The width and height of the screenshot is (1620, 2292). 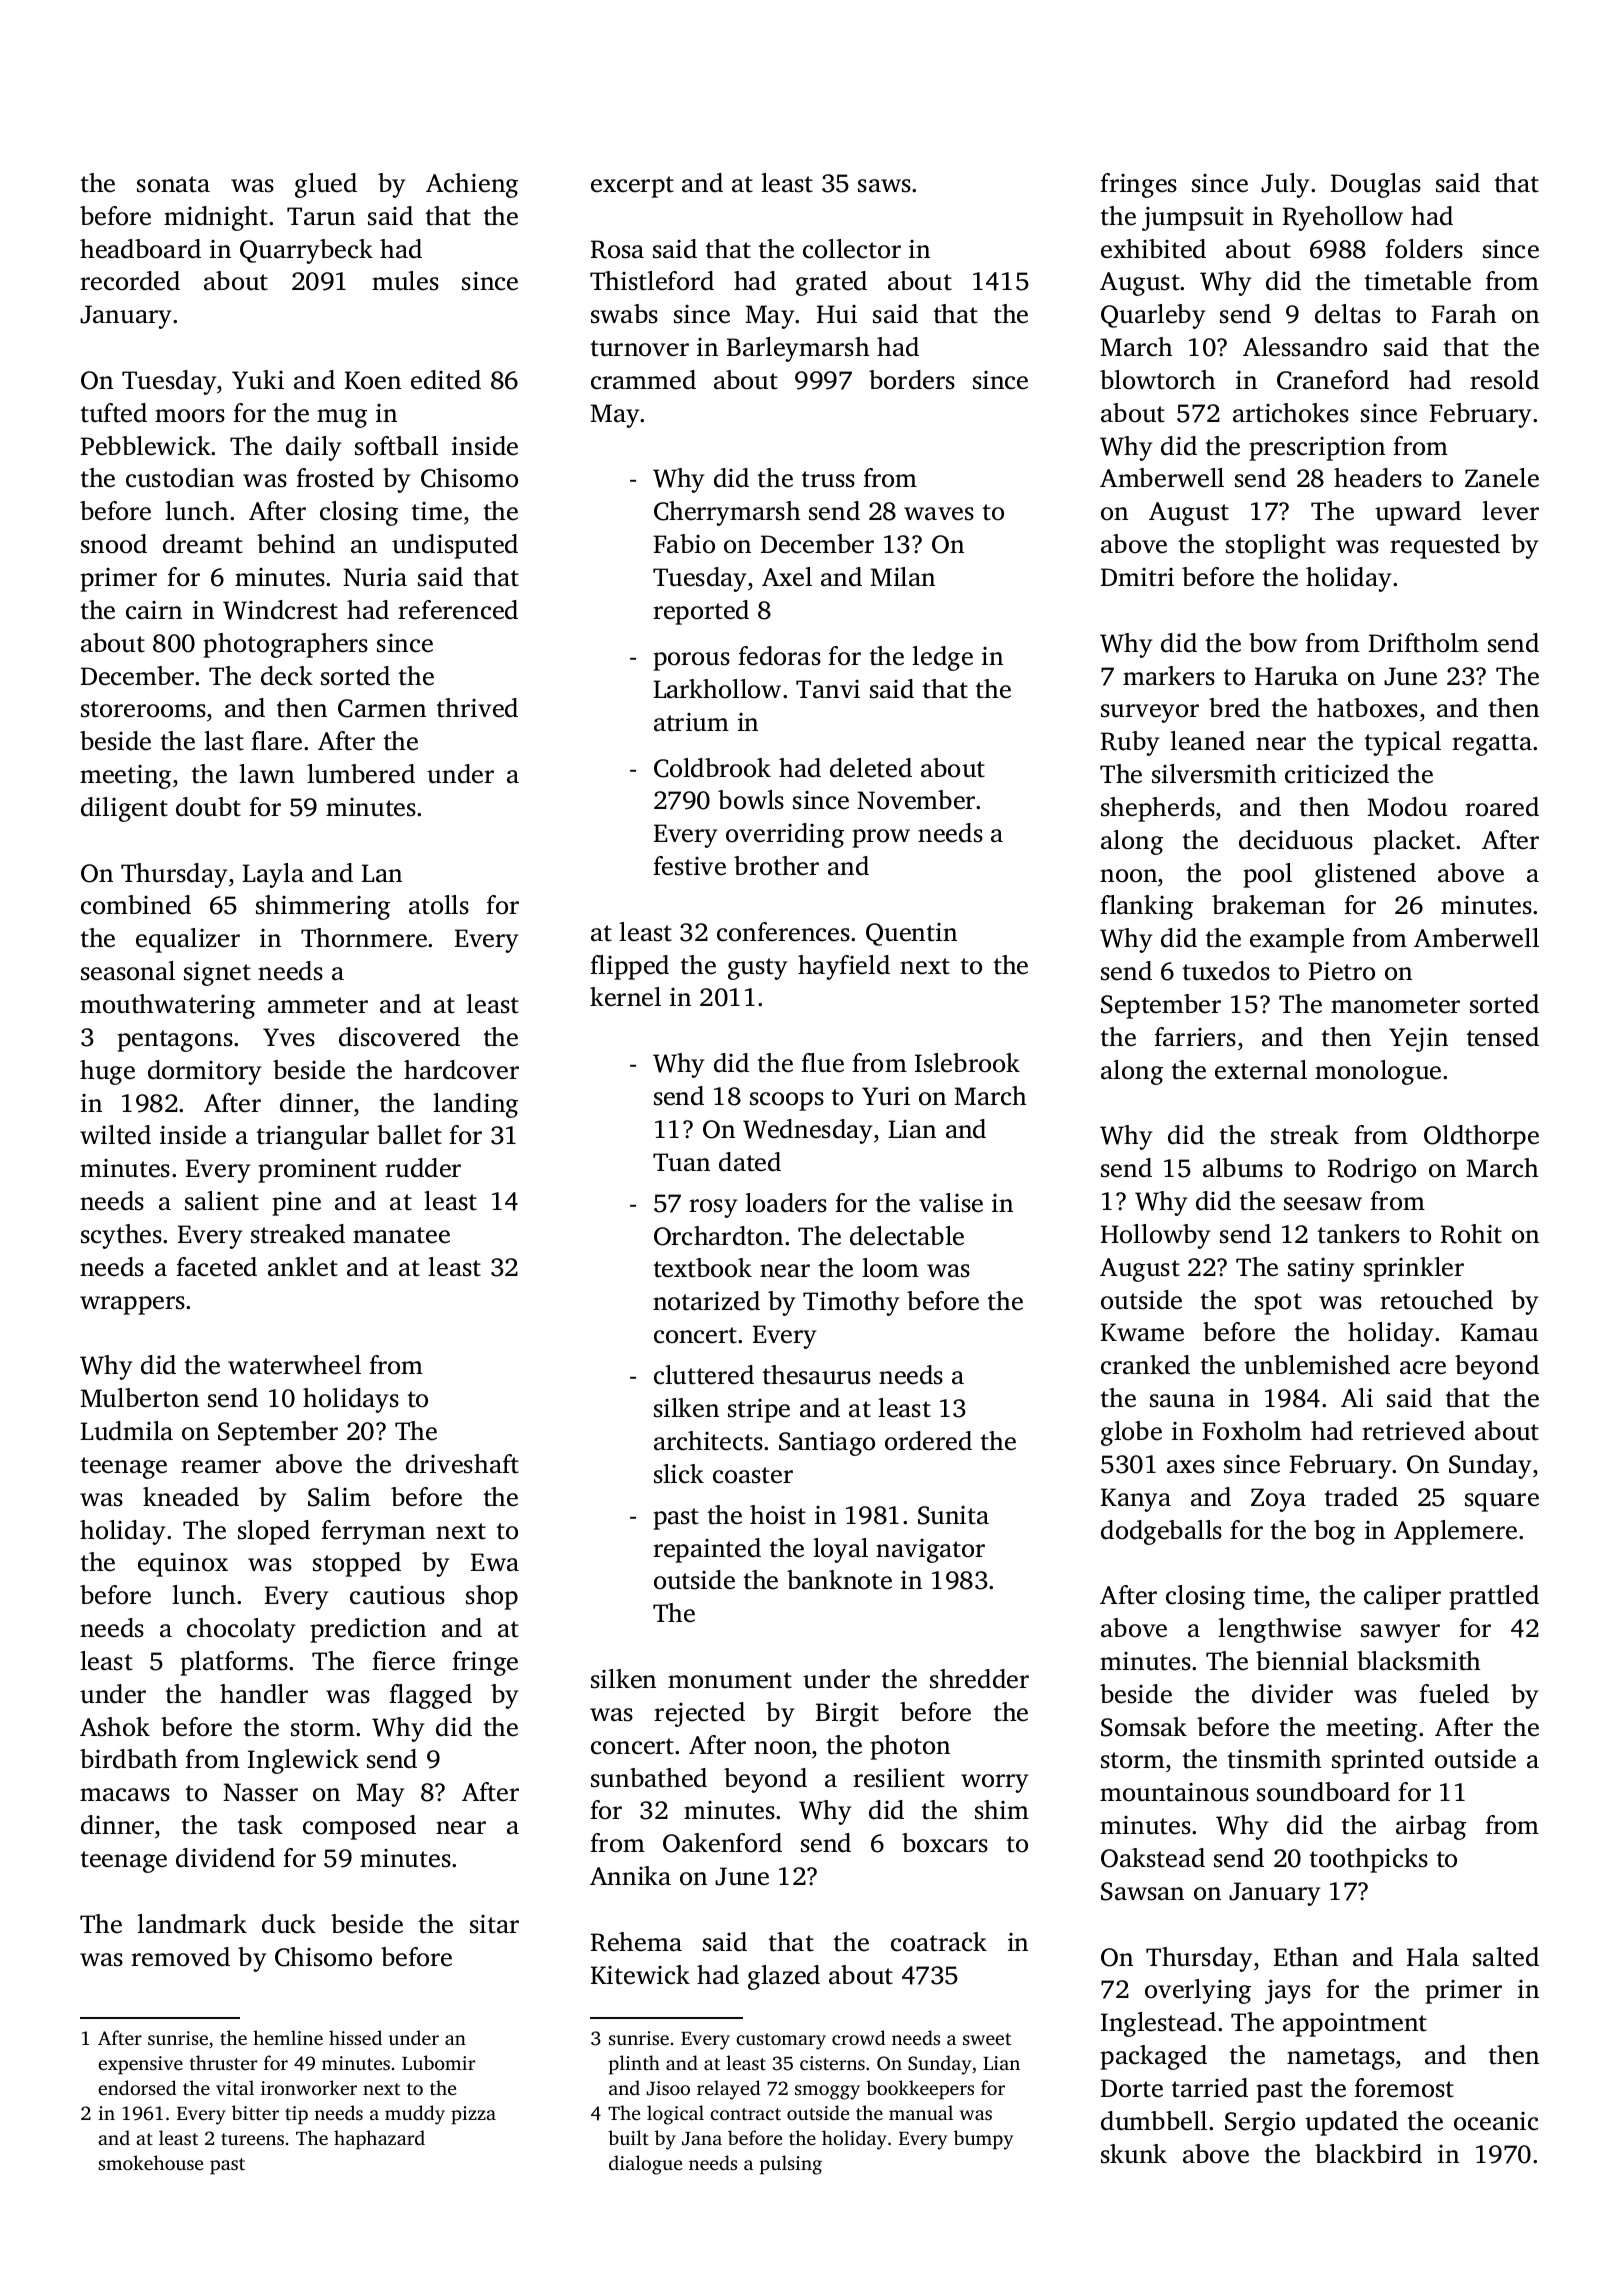 What do you see at coordinates (632, 187) in the screenshot?
I see `excerpt` at bounding box center [632, 187].
